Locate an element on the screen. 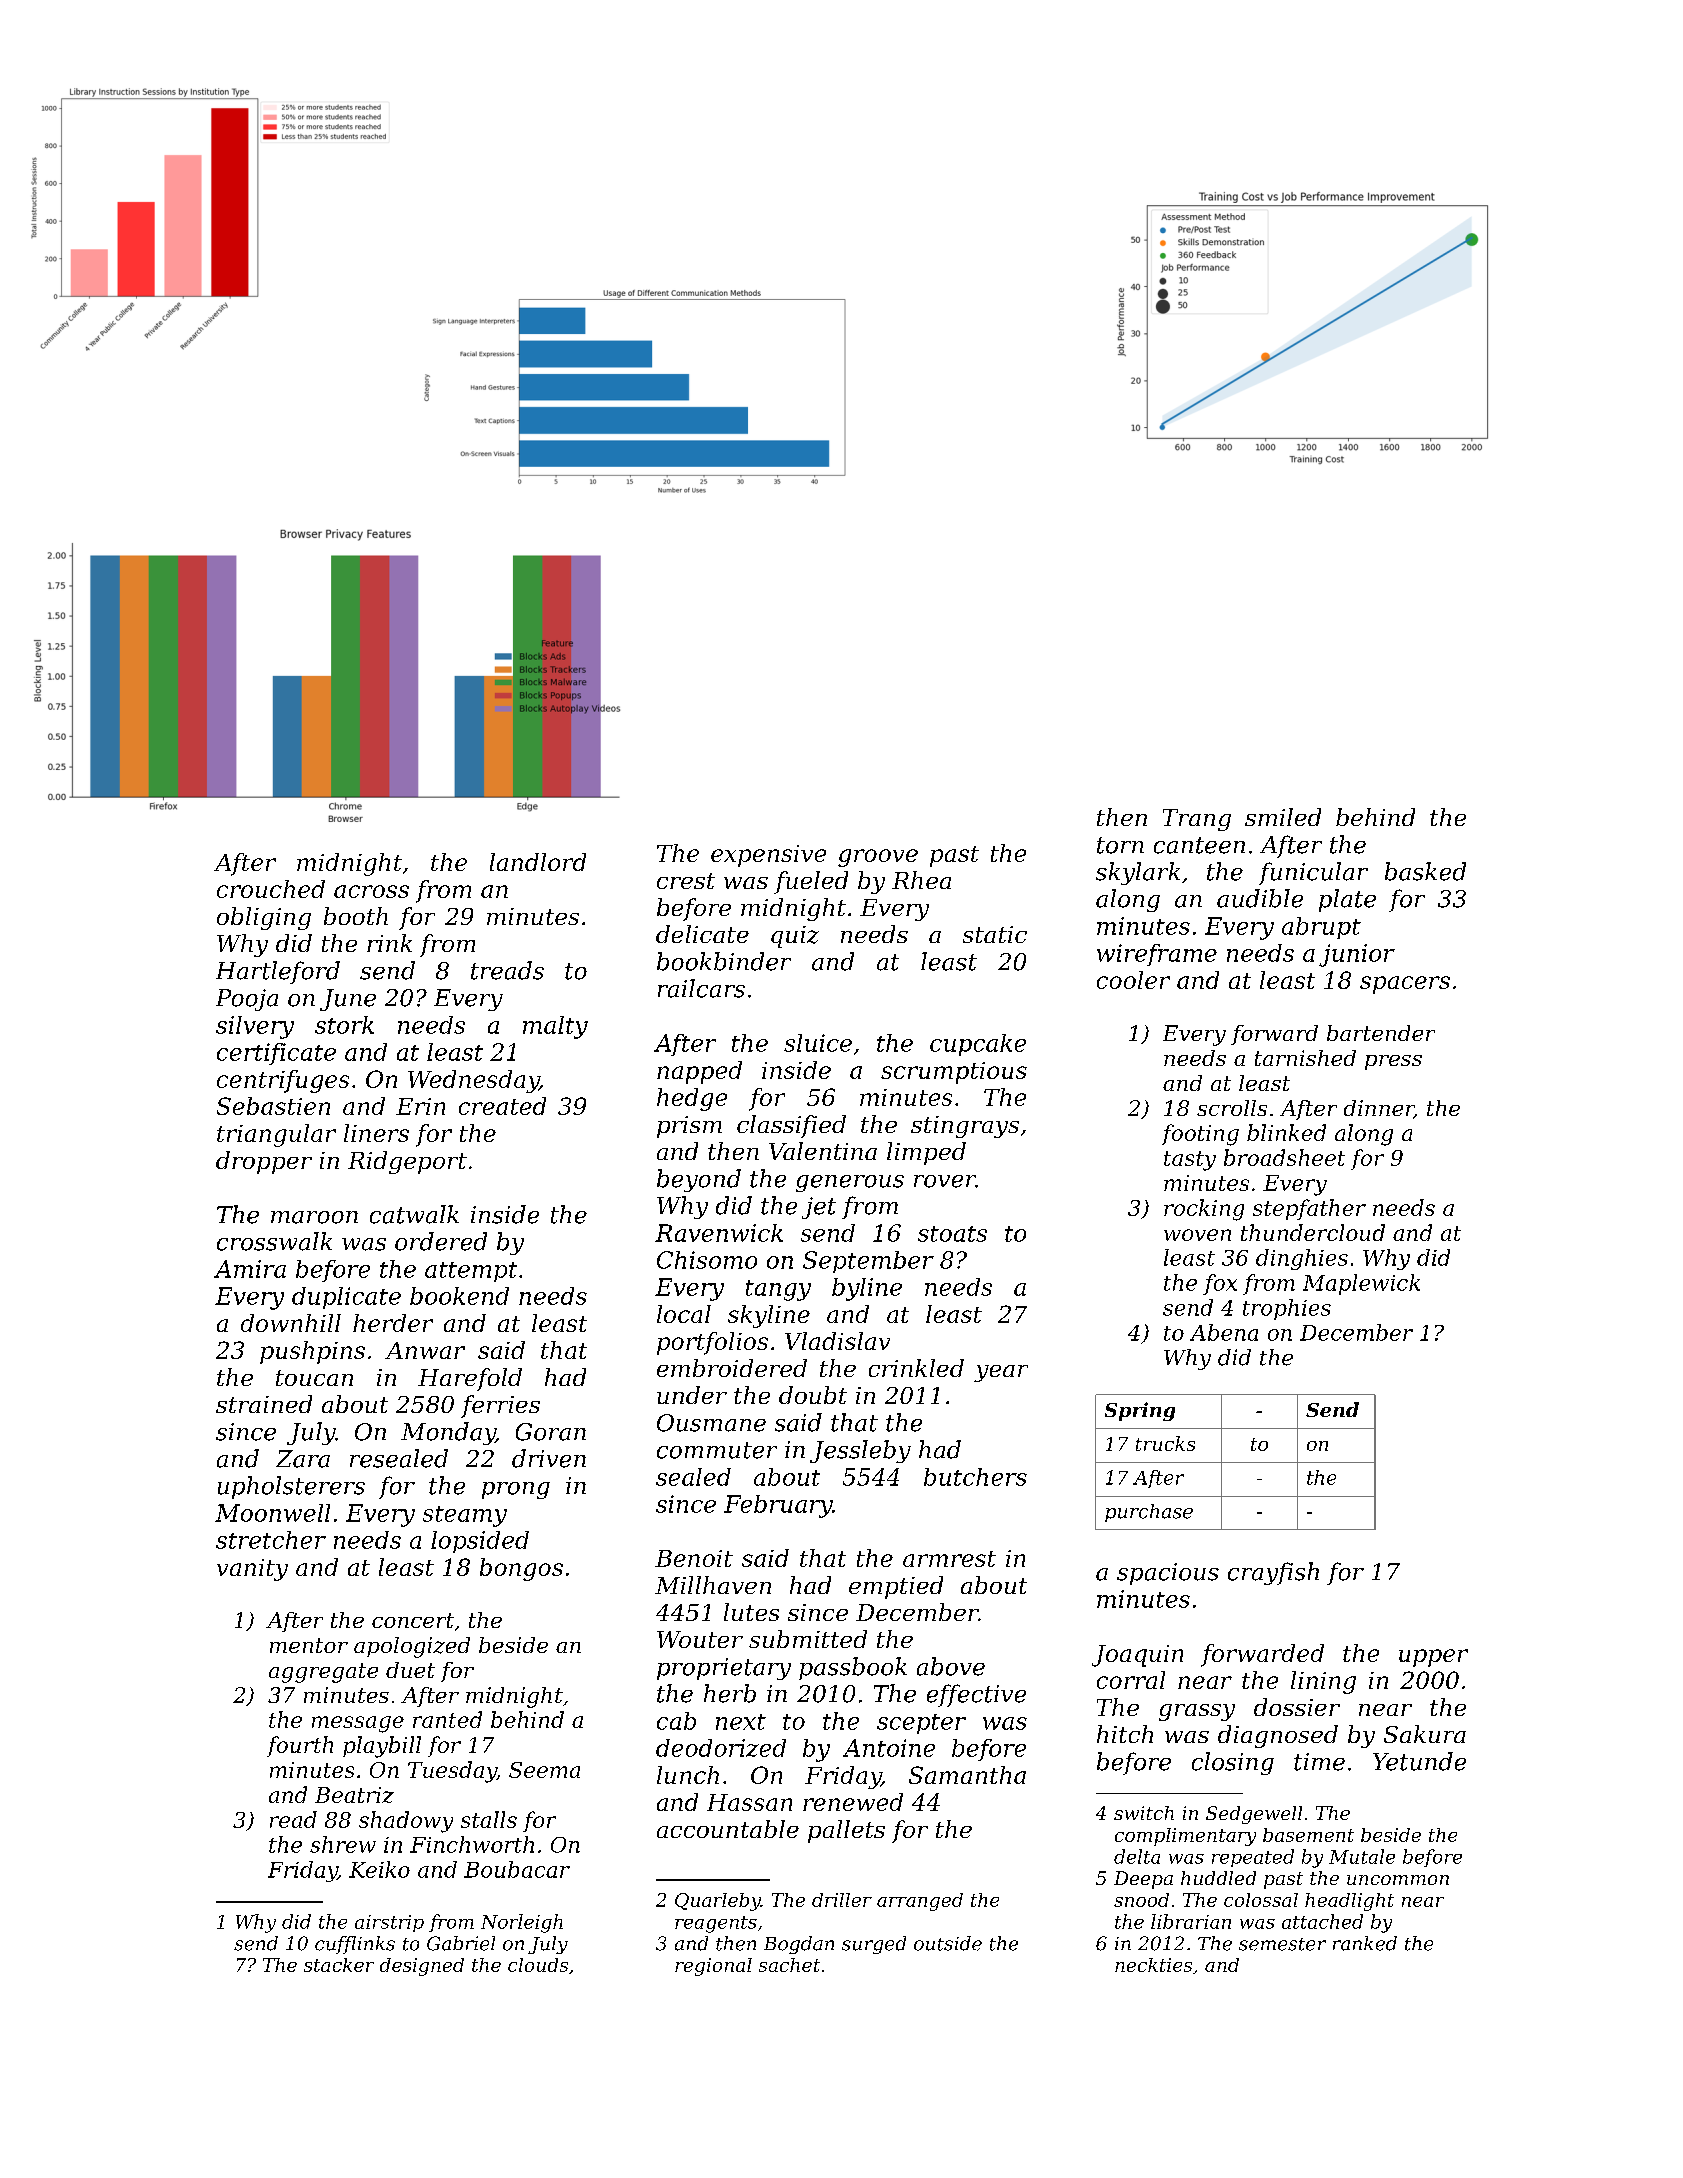 Image resolution: width=1683 pixels, height=2178 pixels. Trang is located at coordinates (1197, 820).
